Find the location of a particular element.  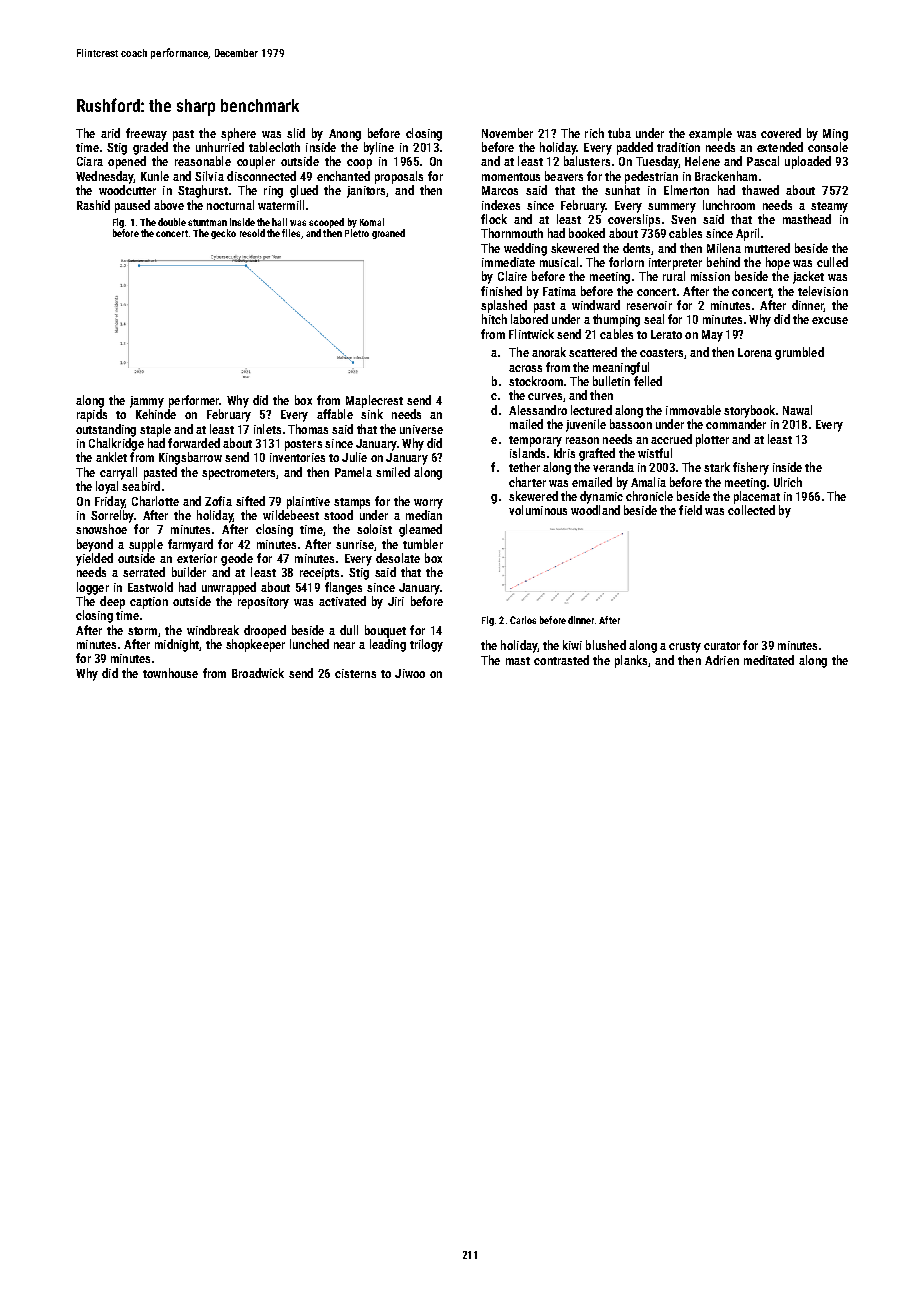

Broadwick is located at coordinates (258, 673).
